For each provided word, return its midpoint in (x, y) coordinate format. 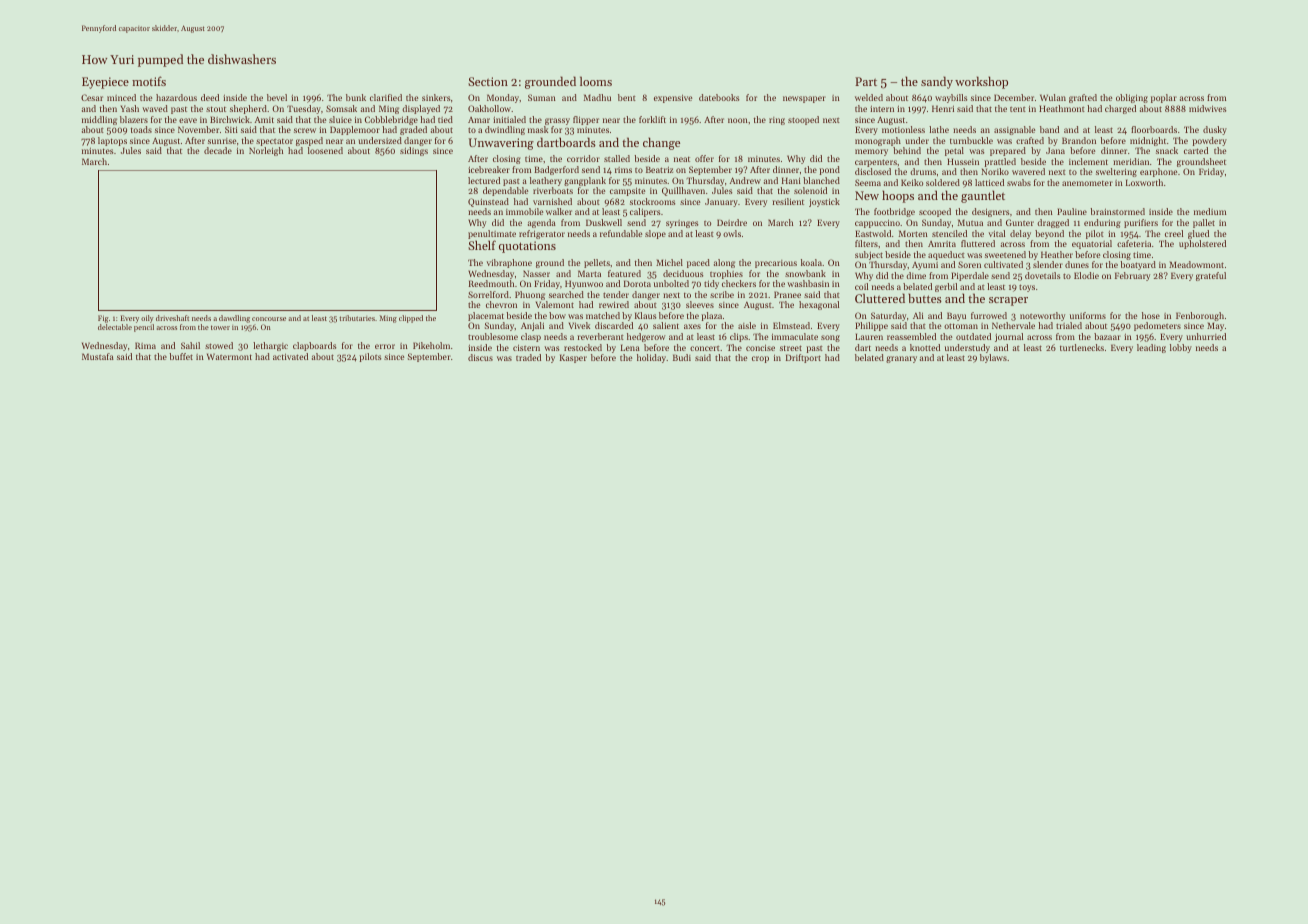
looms (596, 81)
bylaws (993, 358)
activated (290, 356)
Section (488, 81)
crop (760, 359)
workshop (981, 82)
